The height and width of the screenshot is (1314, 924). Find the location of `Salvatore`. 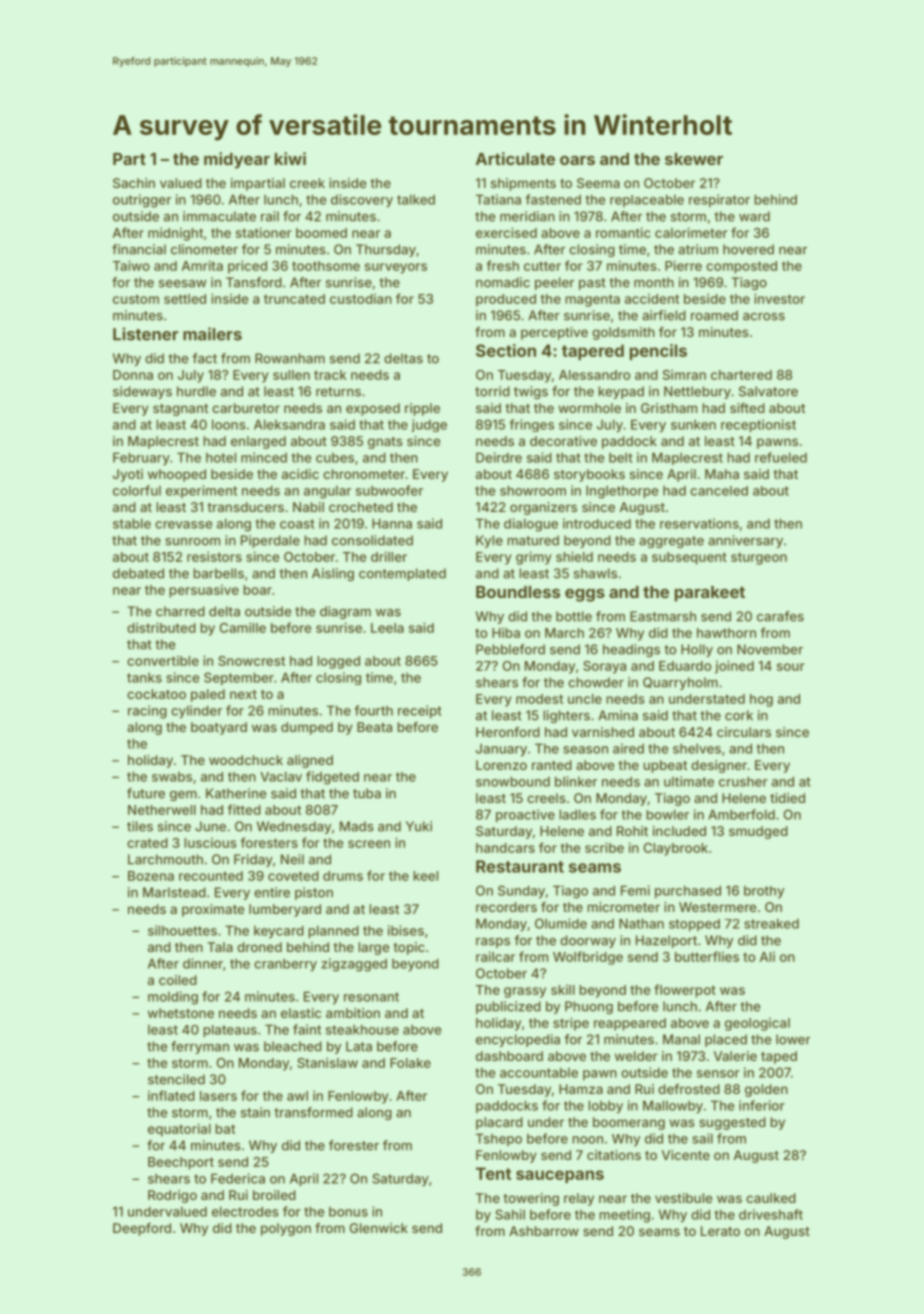

Salvatore is located at coordinates (768, 391).
